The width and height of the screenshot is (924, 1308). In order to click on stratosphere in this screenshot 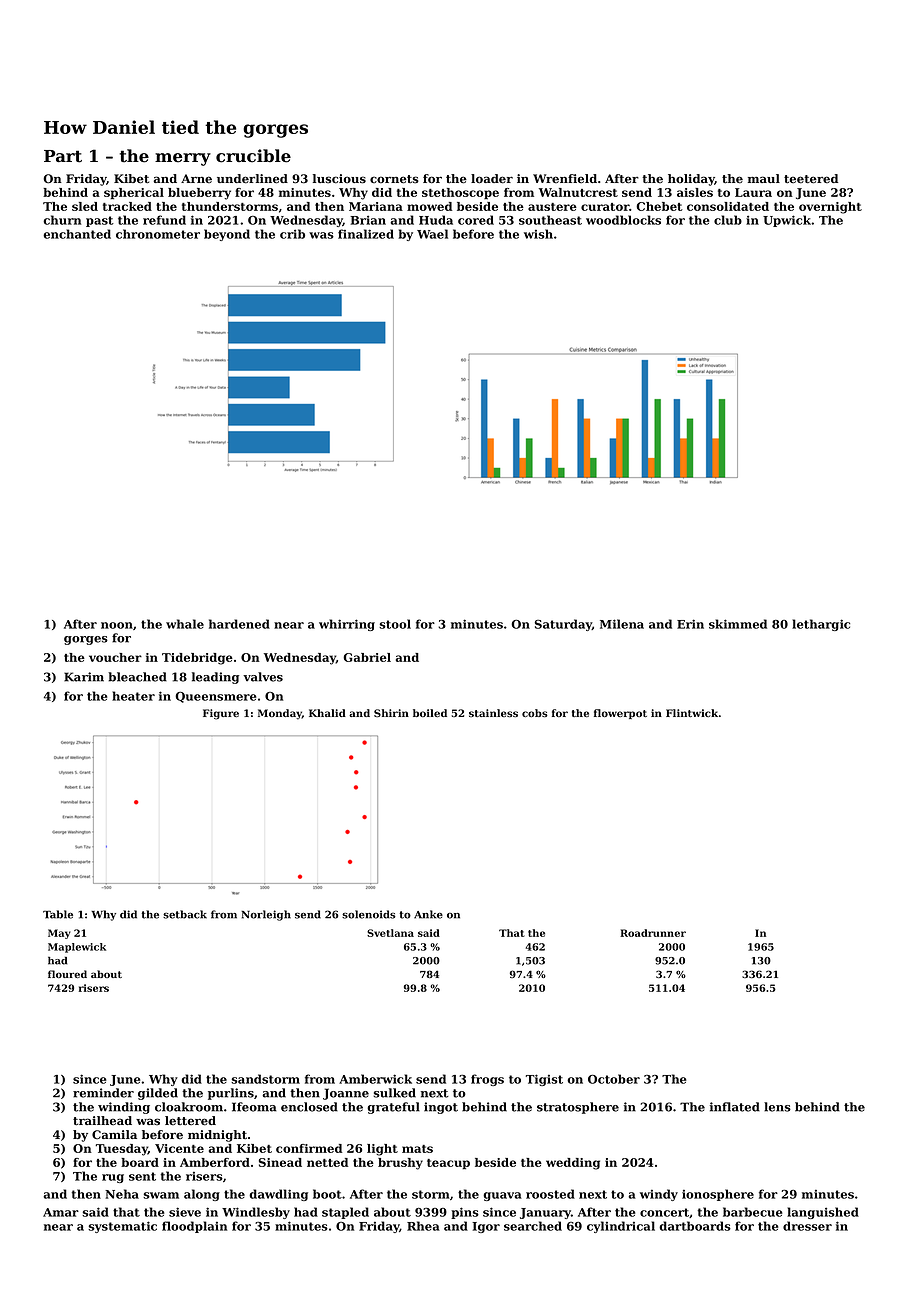, I will do `click(578, 1108)`.
